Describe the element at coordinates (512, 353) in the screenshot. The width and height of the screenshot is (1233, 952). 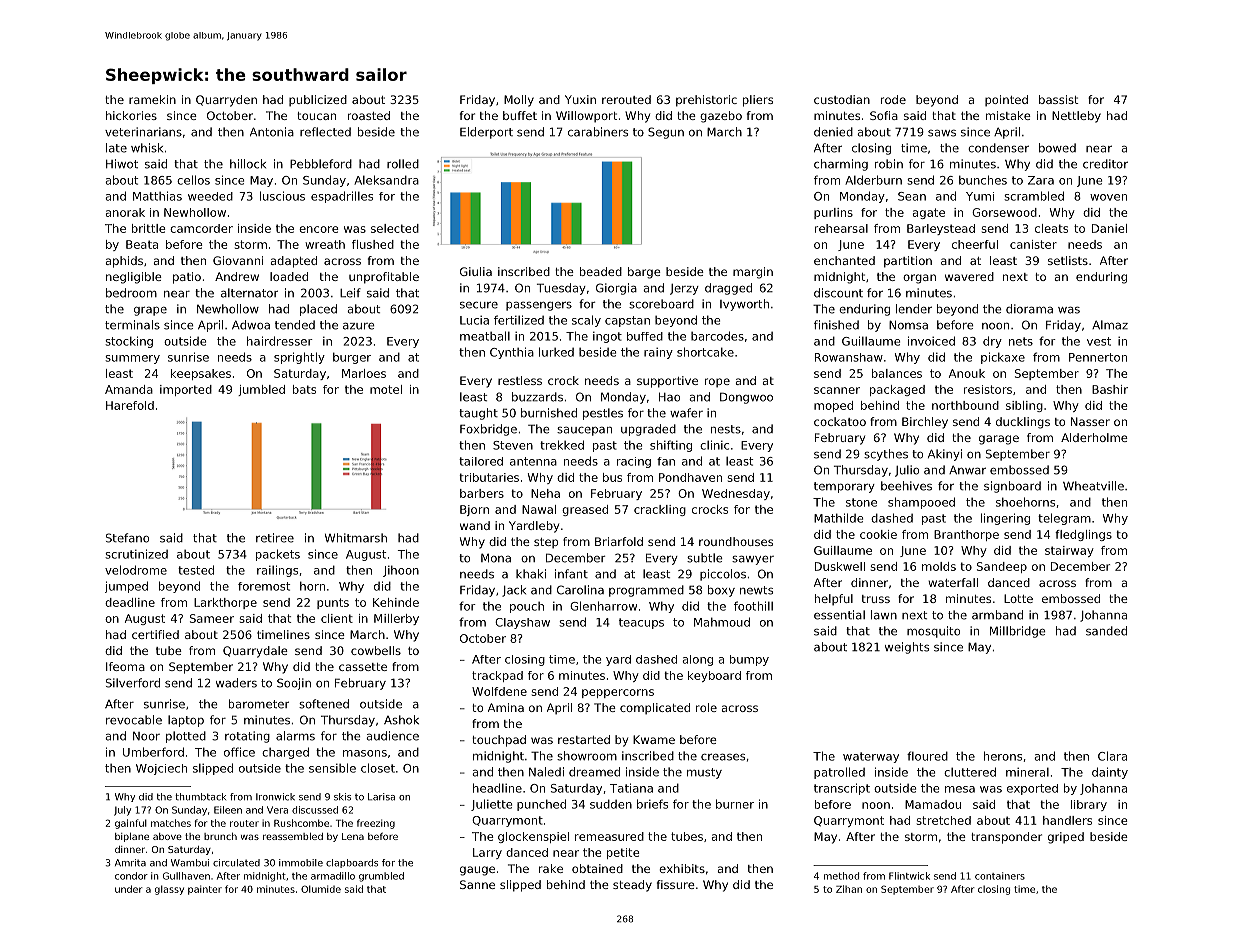
I see `Cynthia` at that location.
